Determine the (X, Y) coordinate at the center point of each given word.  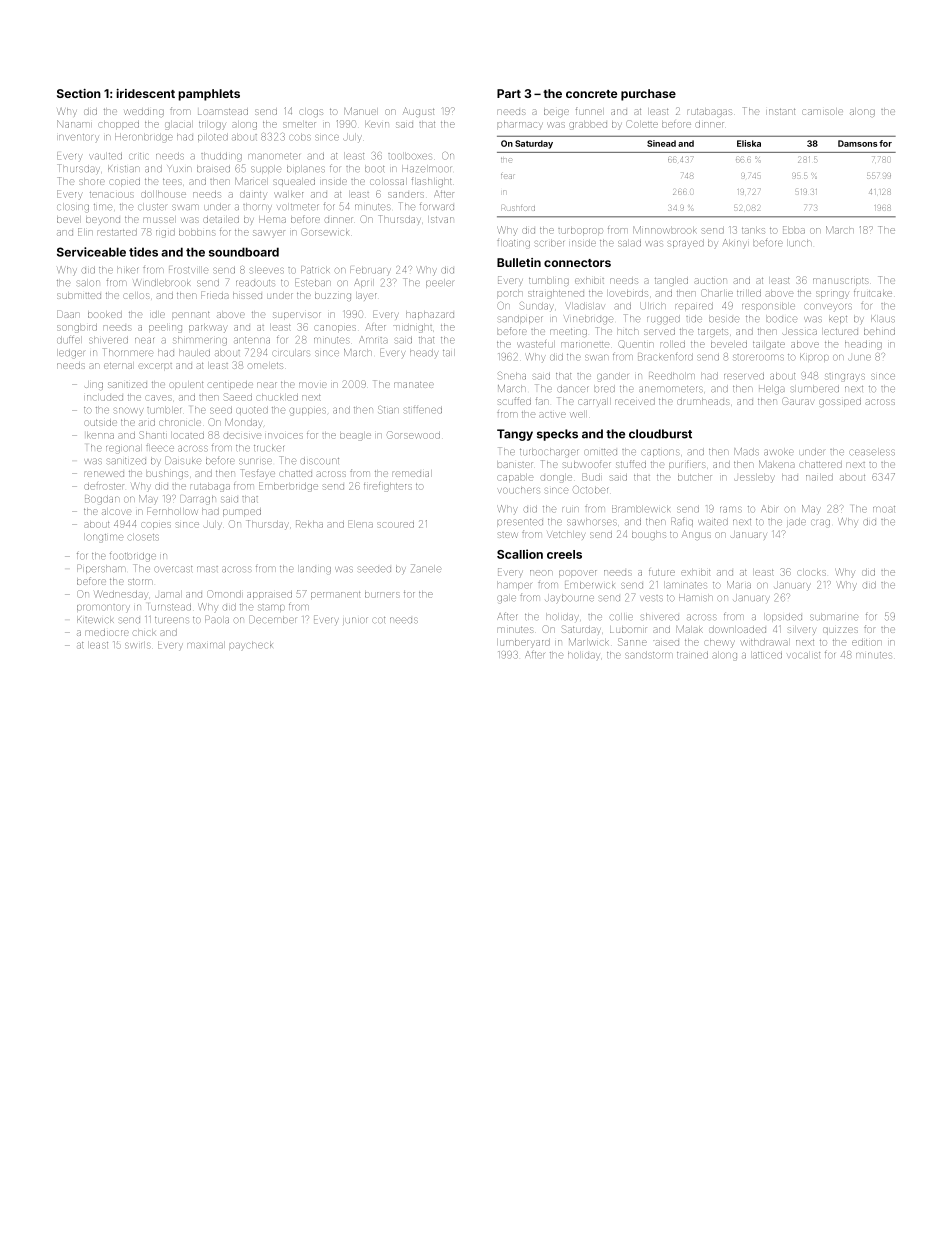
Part (509, 93)
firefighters (388, 487)
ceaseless (872, 452)
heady (423, 353)
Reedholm (672, 376)
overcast (173, 569)
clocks (812, 573)
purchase (648, 95)
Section (79, 93)
